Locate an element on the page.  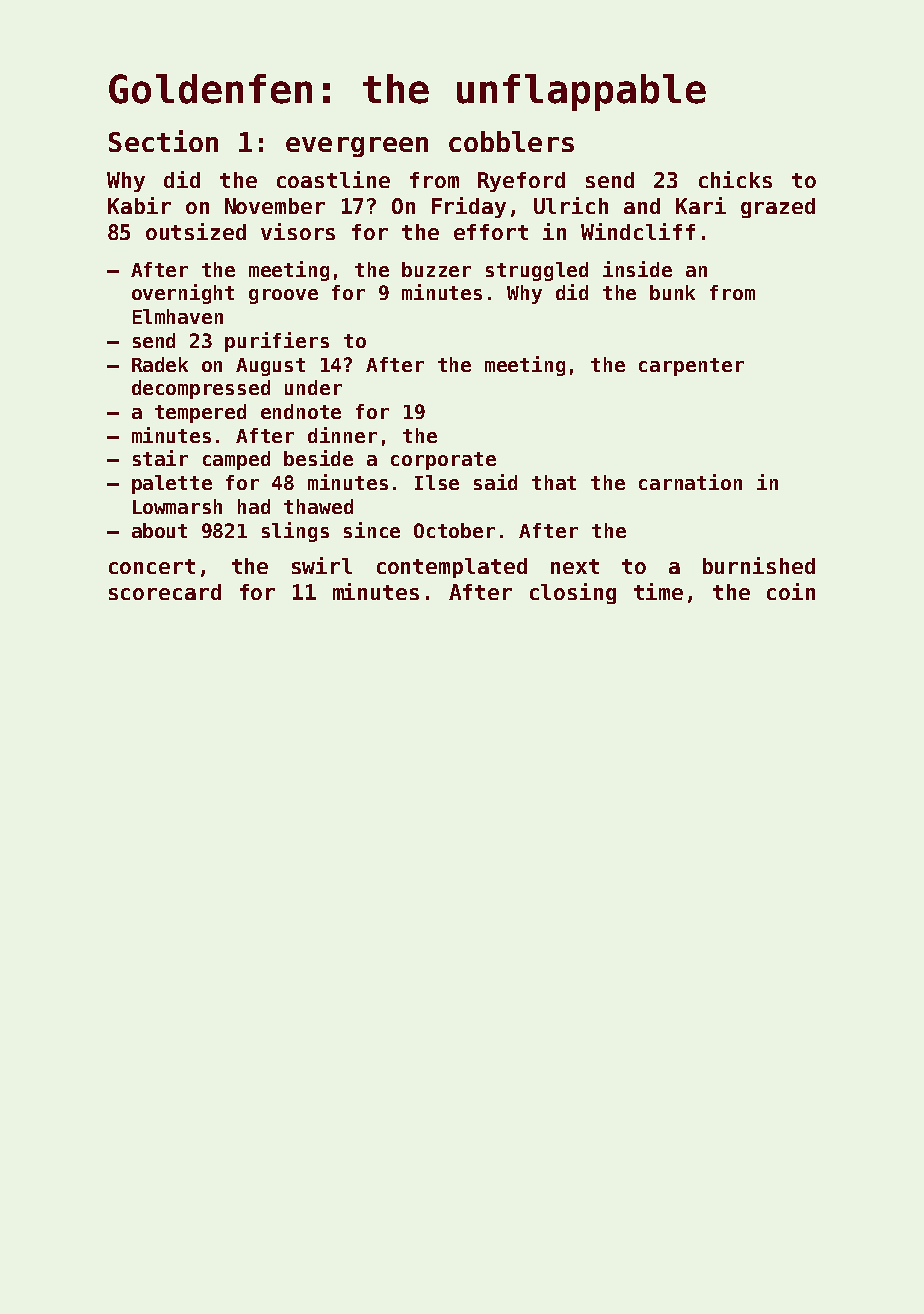
dinner is located at coordinates (342, 435).
